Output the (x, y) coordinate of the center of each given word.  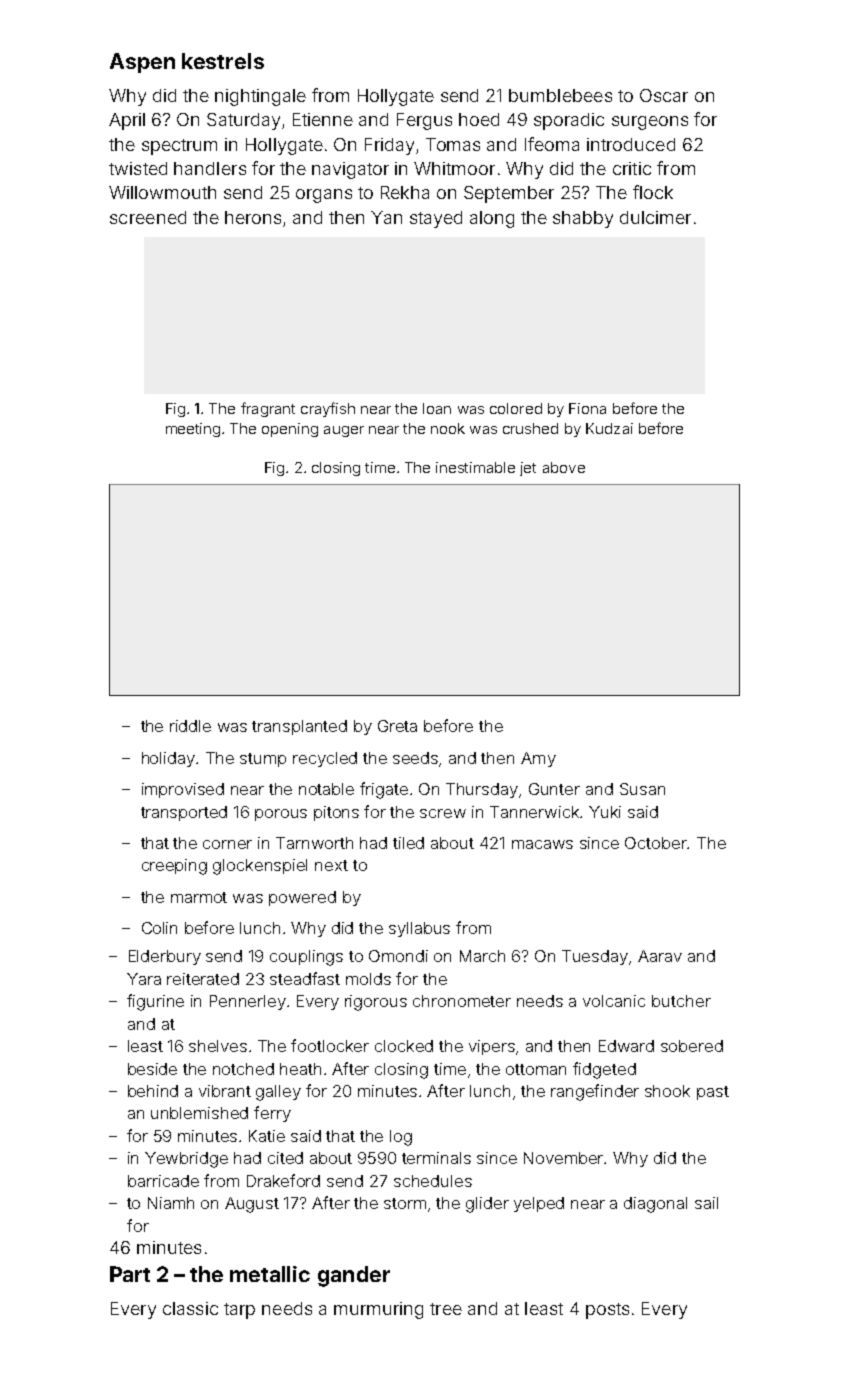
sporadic (569, 121)
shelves (218, 1046)
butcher (681, 1001)
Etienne (323, 119)
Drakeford (283, 1180)
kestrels (223, 61)
